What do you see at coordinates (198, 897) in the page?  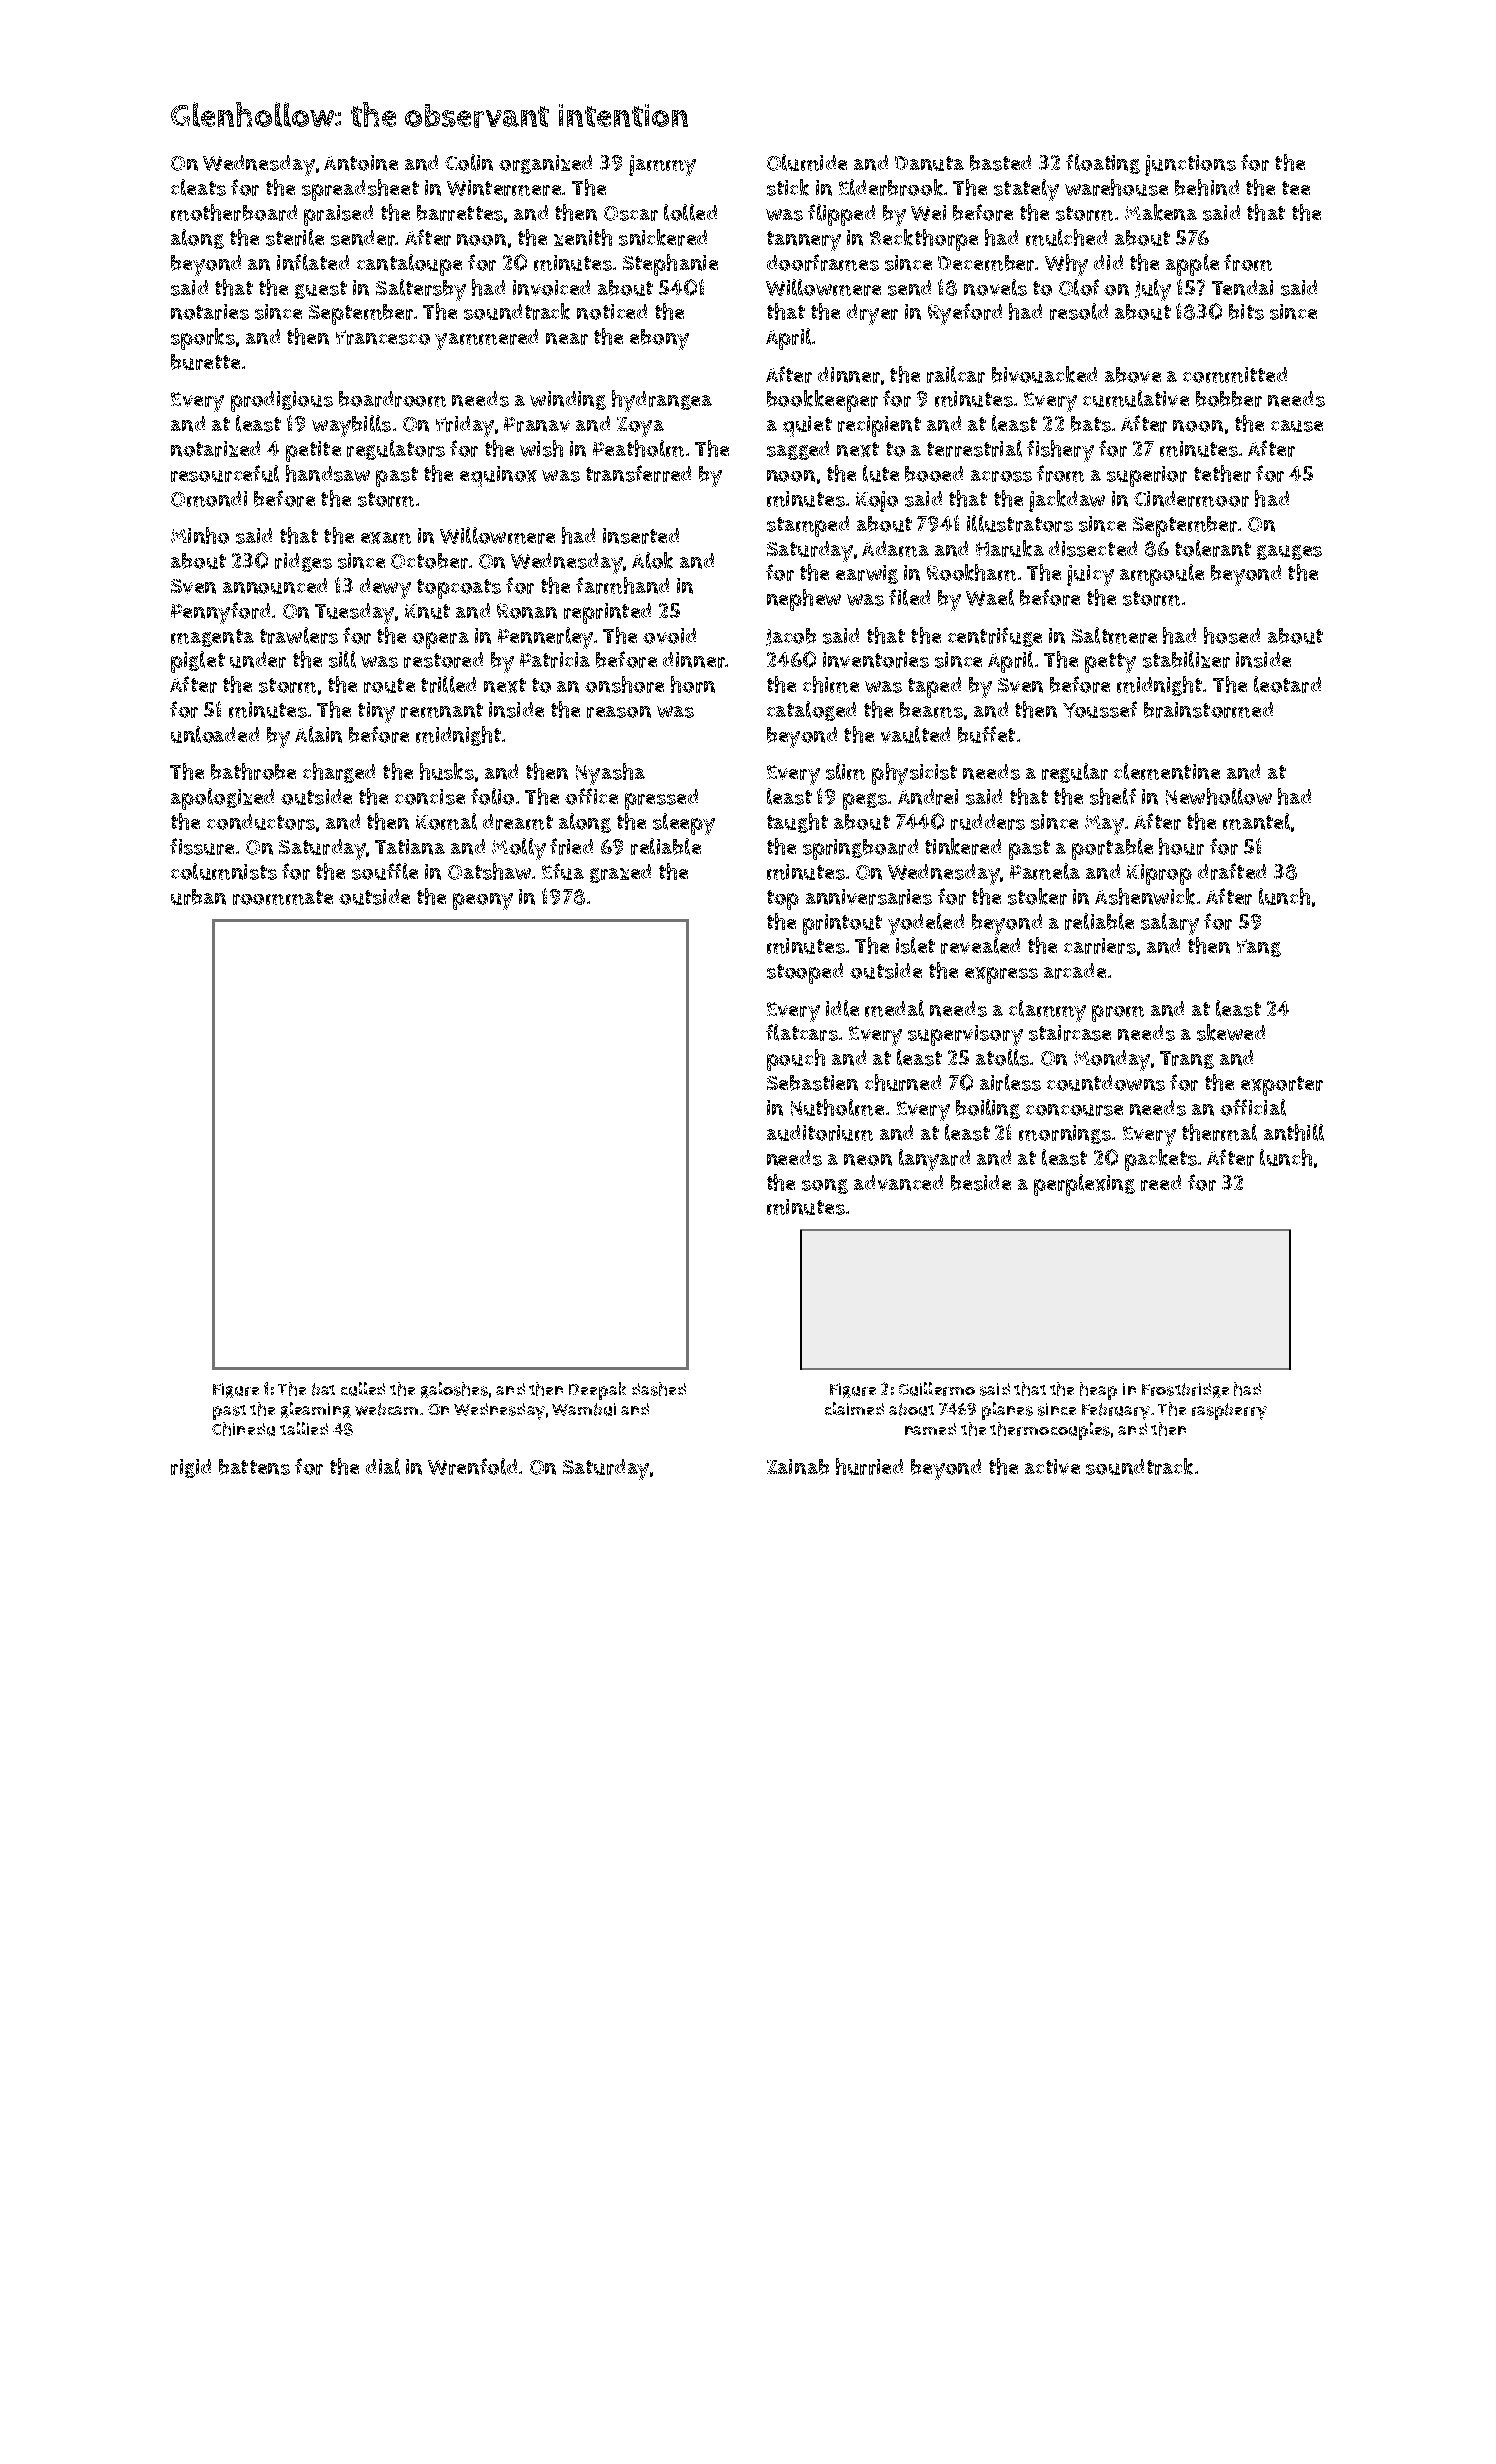 I see `urban` at bounding box center [198, 897].
